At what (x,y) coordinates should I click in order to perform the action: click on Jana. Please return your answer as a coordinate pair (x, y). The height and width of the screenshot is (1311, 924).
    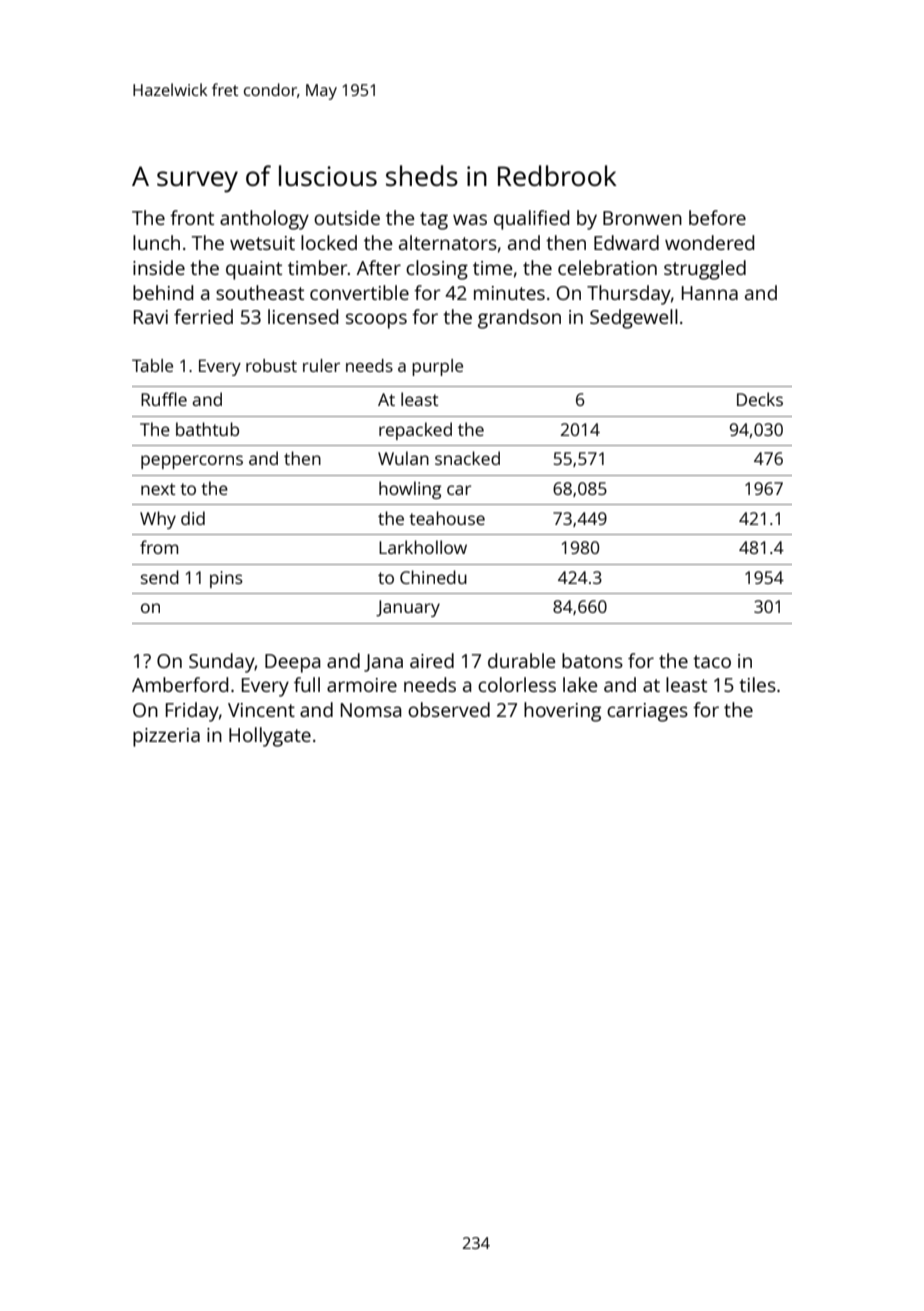
    Looking at the image, I should click on (383, 663).
